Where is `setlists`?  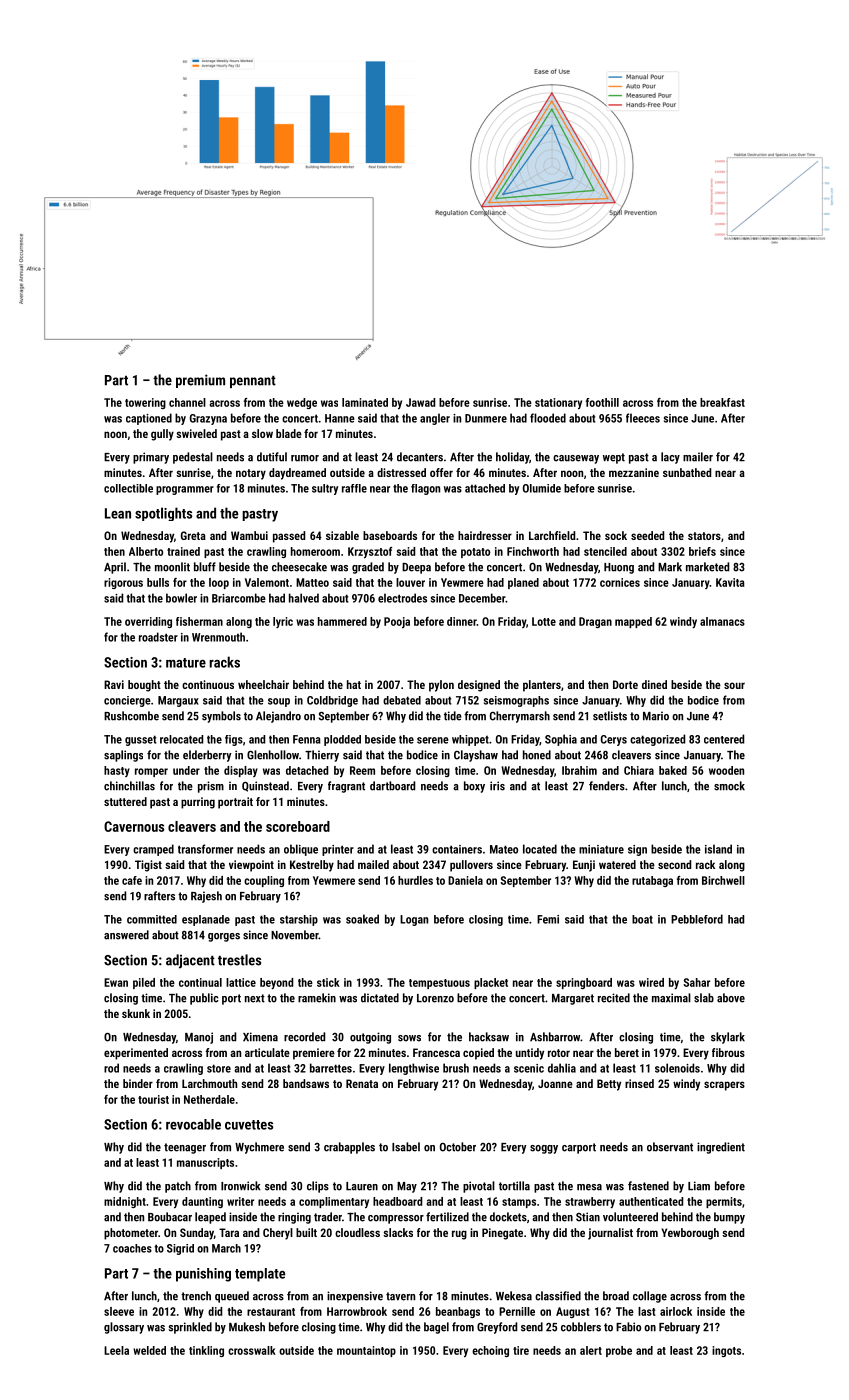 setlists is located at coordinates (610, 716).
